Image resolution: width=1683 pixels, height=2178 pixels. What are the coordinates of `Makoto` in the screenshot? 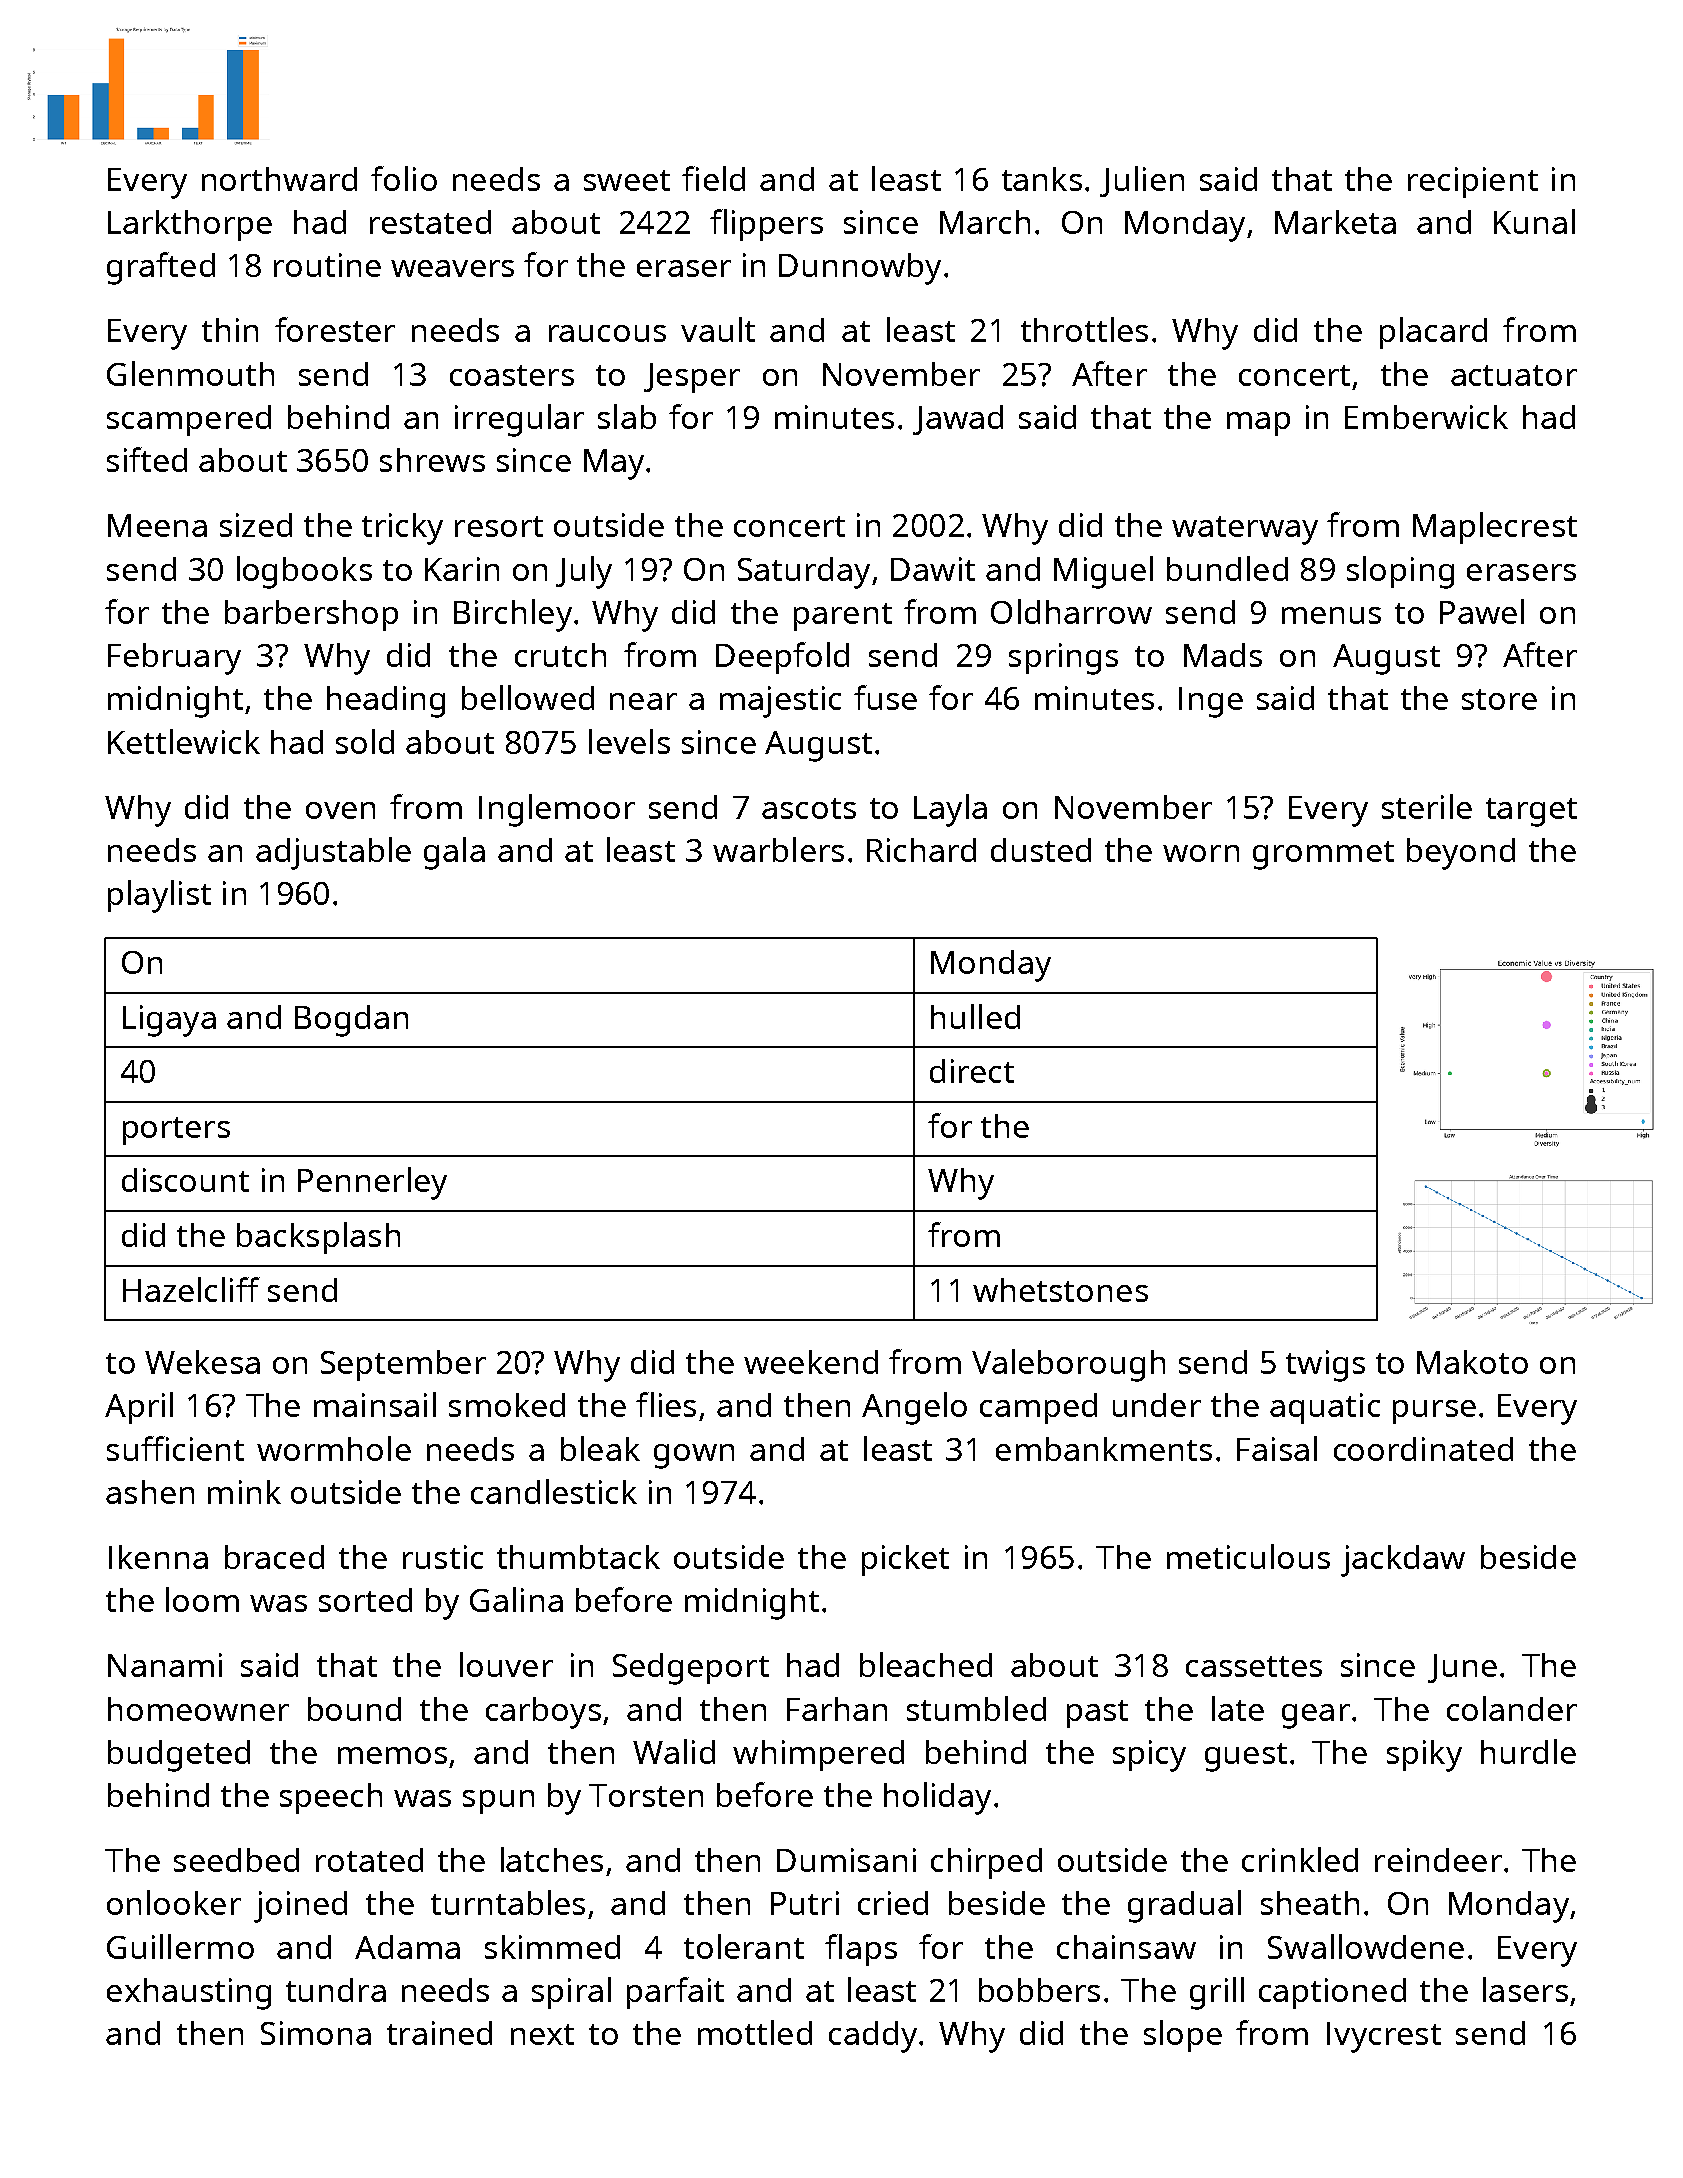 It's located at (1472, 1362).
